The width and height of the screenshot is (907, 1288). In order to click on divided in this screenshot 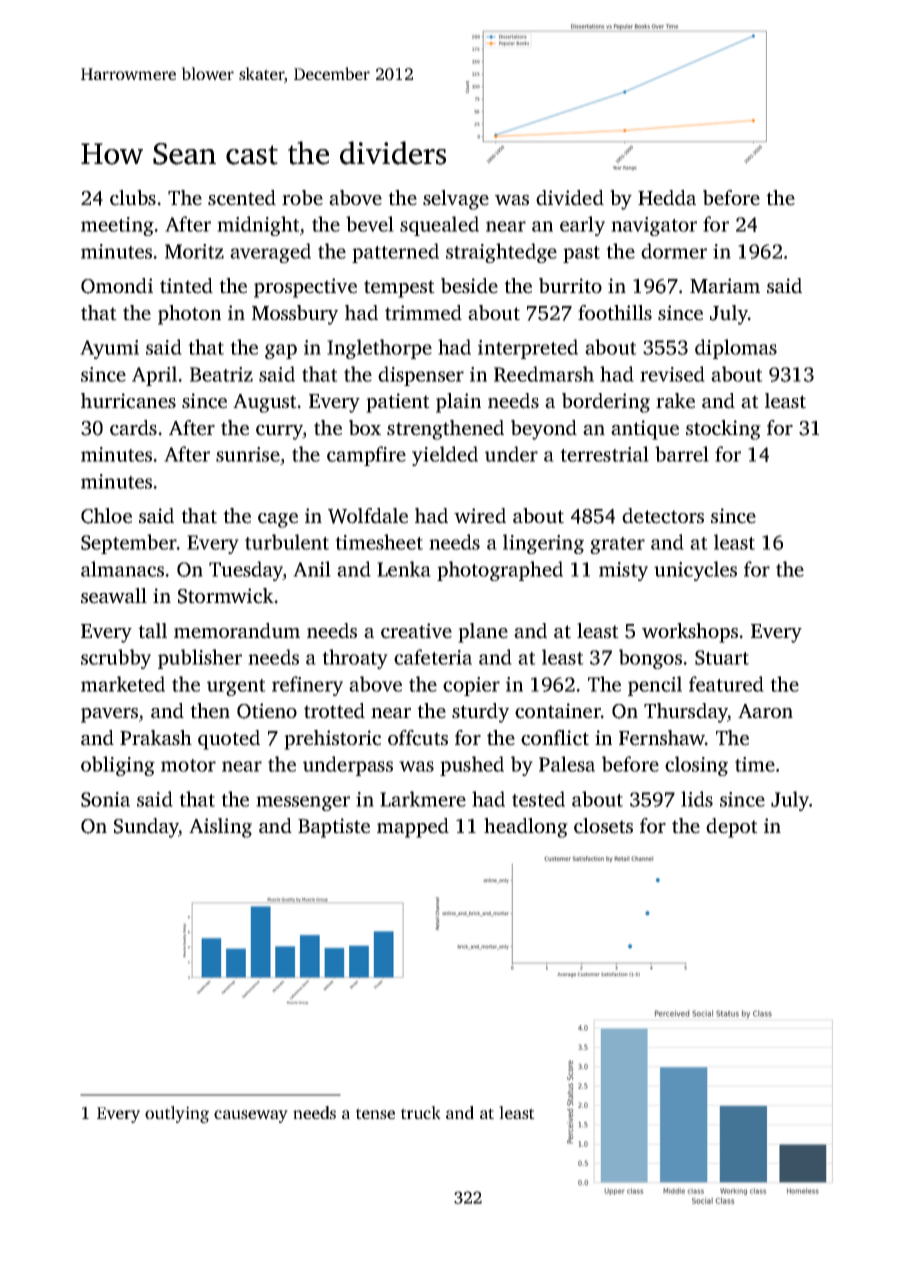, I will do `click(570, 198)`.
